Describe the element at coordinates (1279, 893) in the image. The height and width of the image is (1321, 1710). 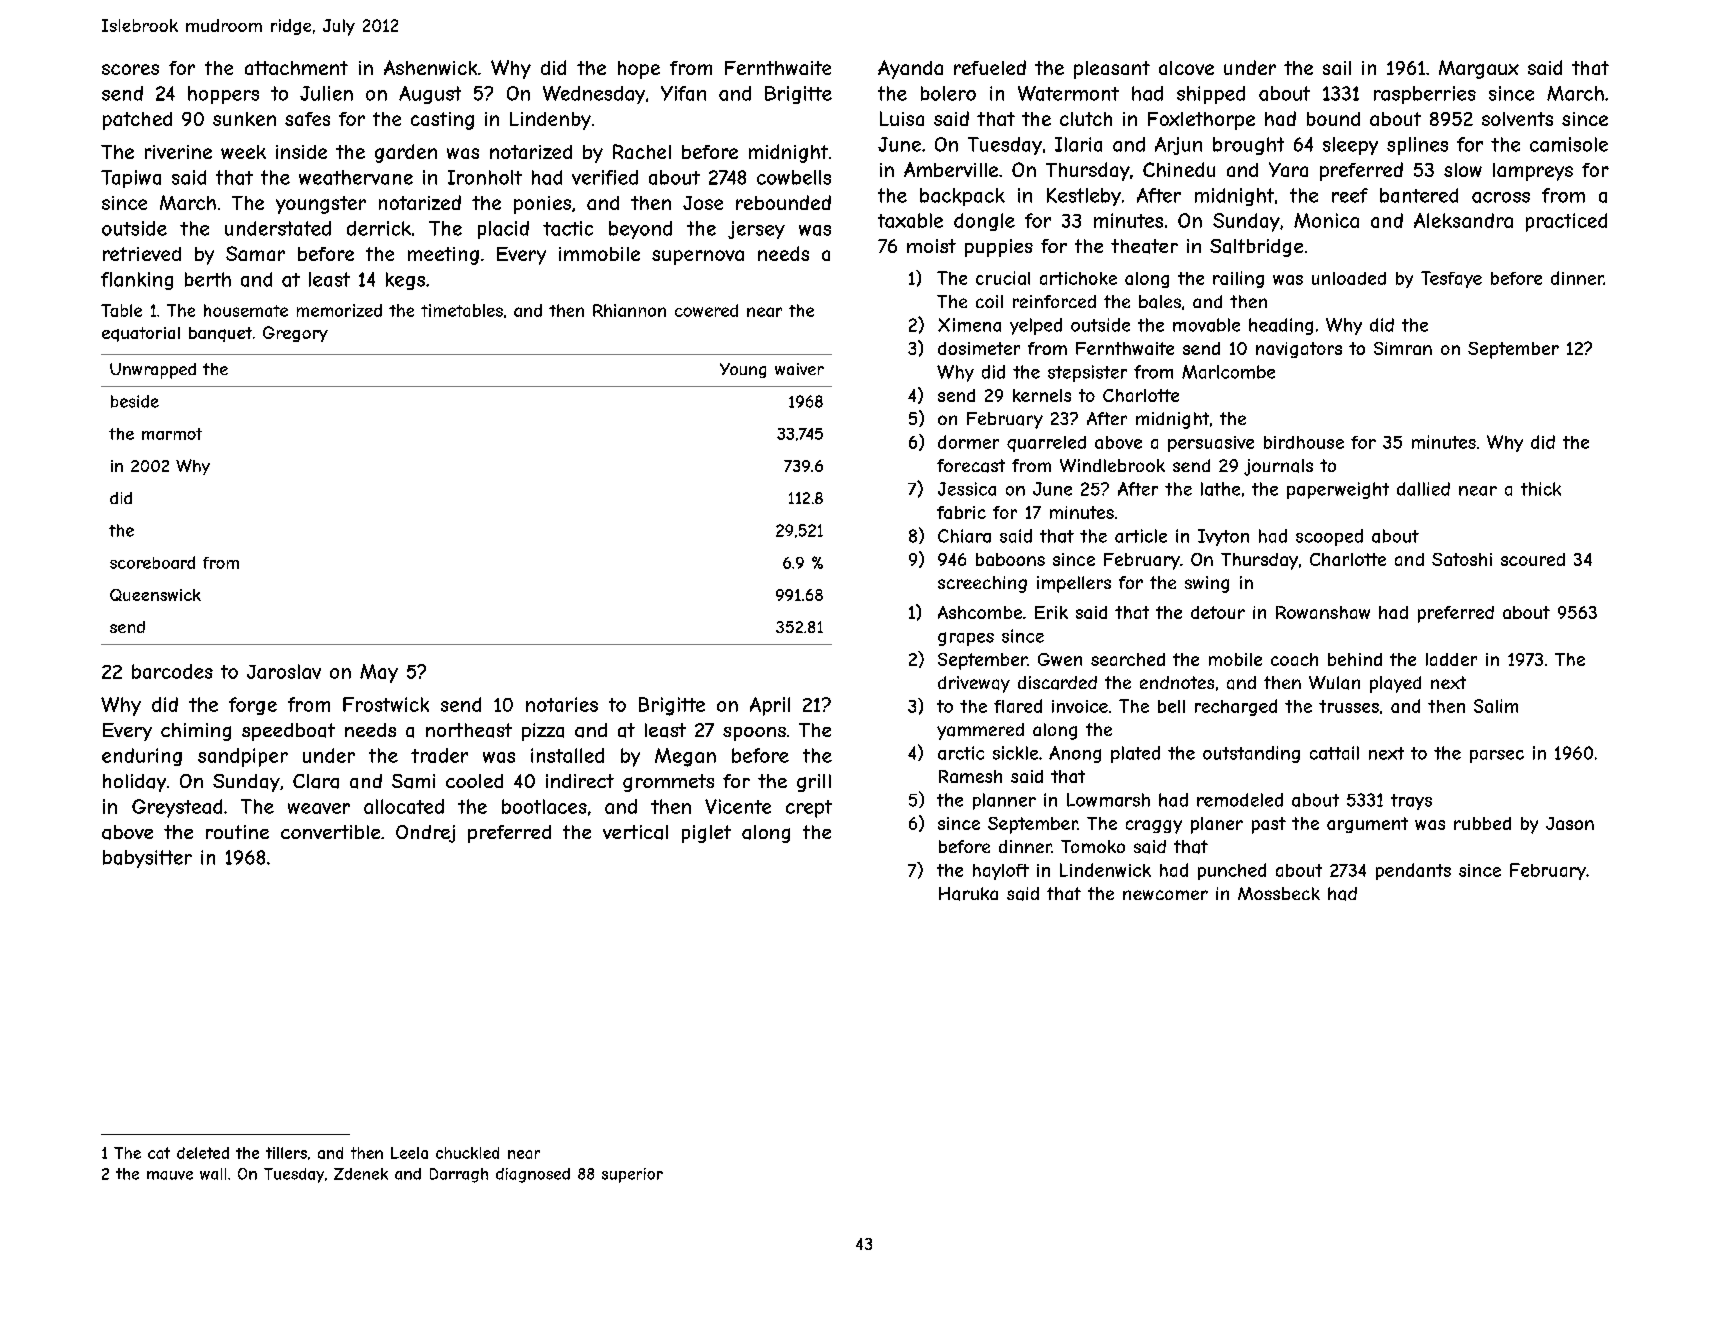
I see `Mossbeck` at that location.
